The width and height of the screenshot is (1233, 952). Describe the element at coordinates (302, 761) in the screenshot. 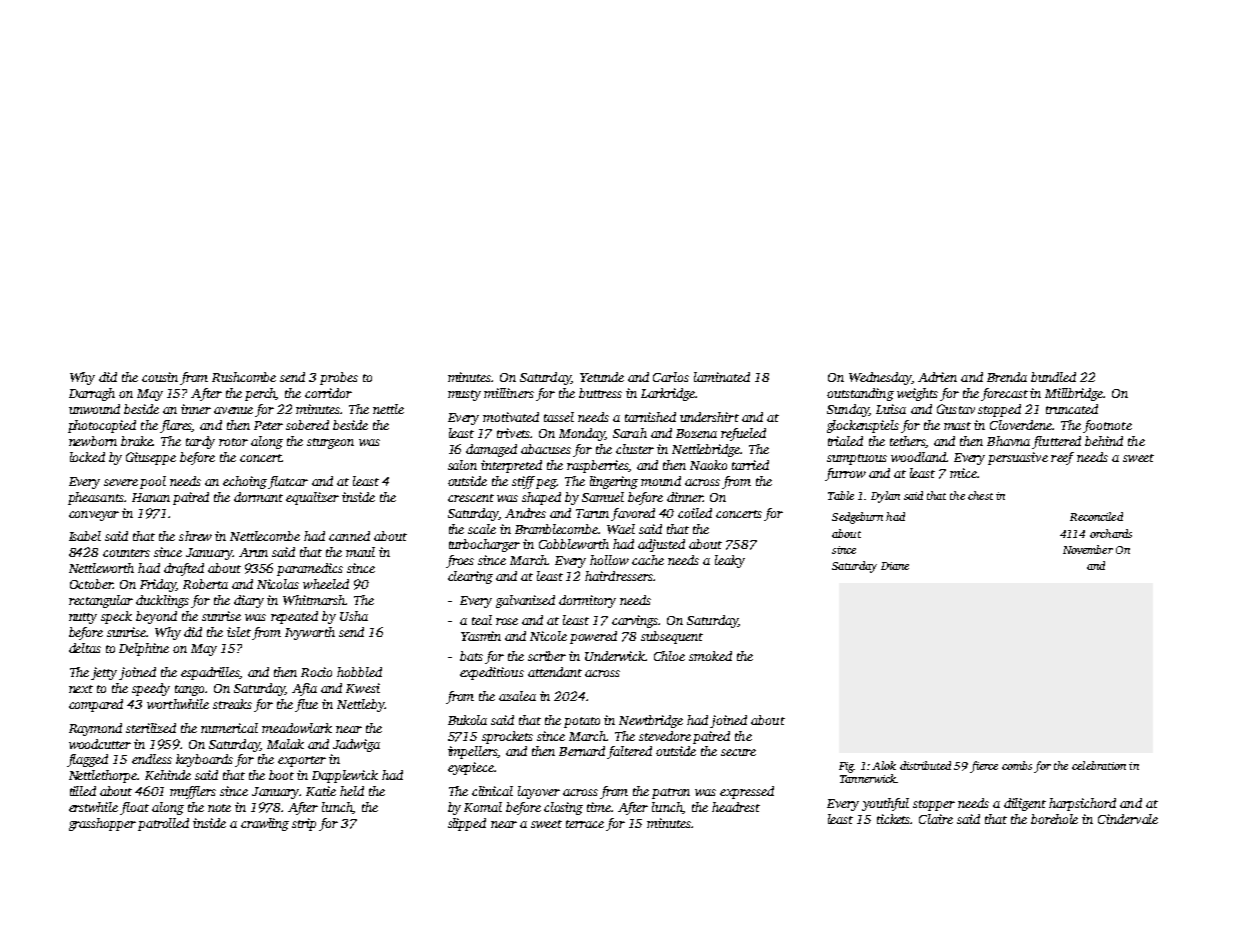

I see `exporter` at that location.
